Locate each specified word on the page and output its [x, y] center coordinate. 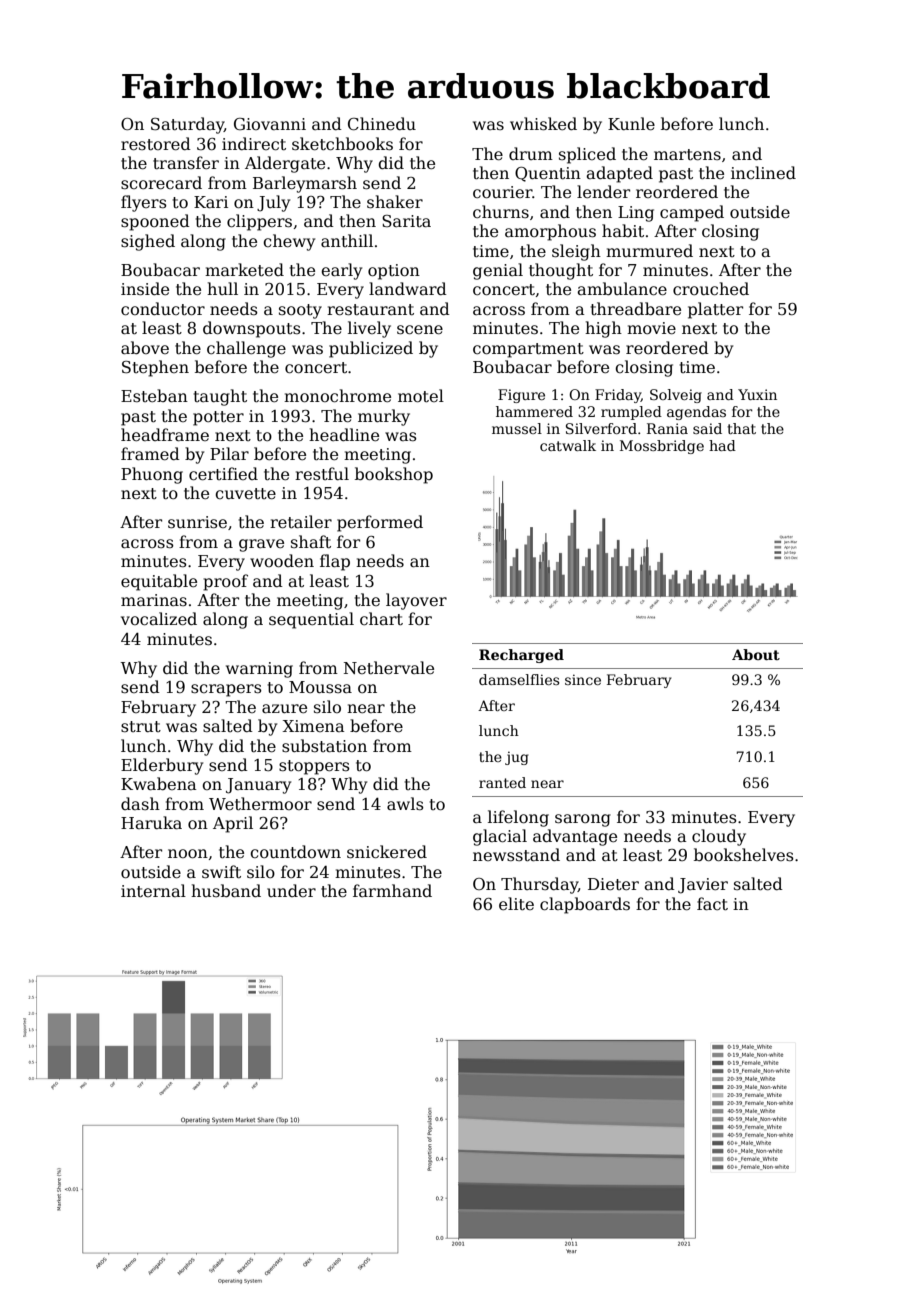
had [722, 445]
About [756, 654]
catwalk [568, 445]
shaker [395, 202]
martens [687, 155]
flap [335, 562]
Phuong [152, 475]
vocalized [159, 619]
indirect [254, 144]
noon [188, 854]
